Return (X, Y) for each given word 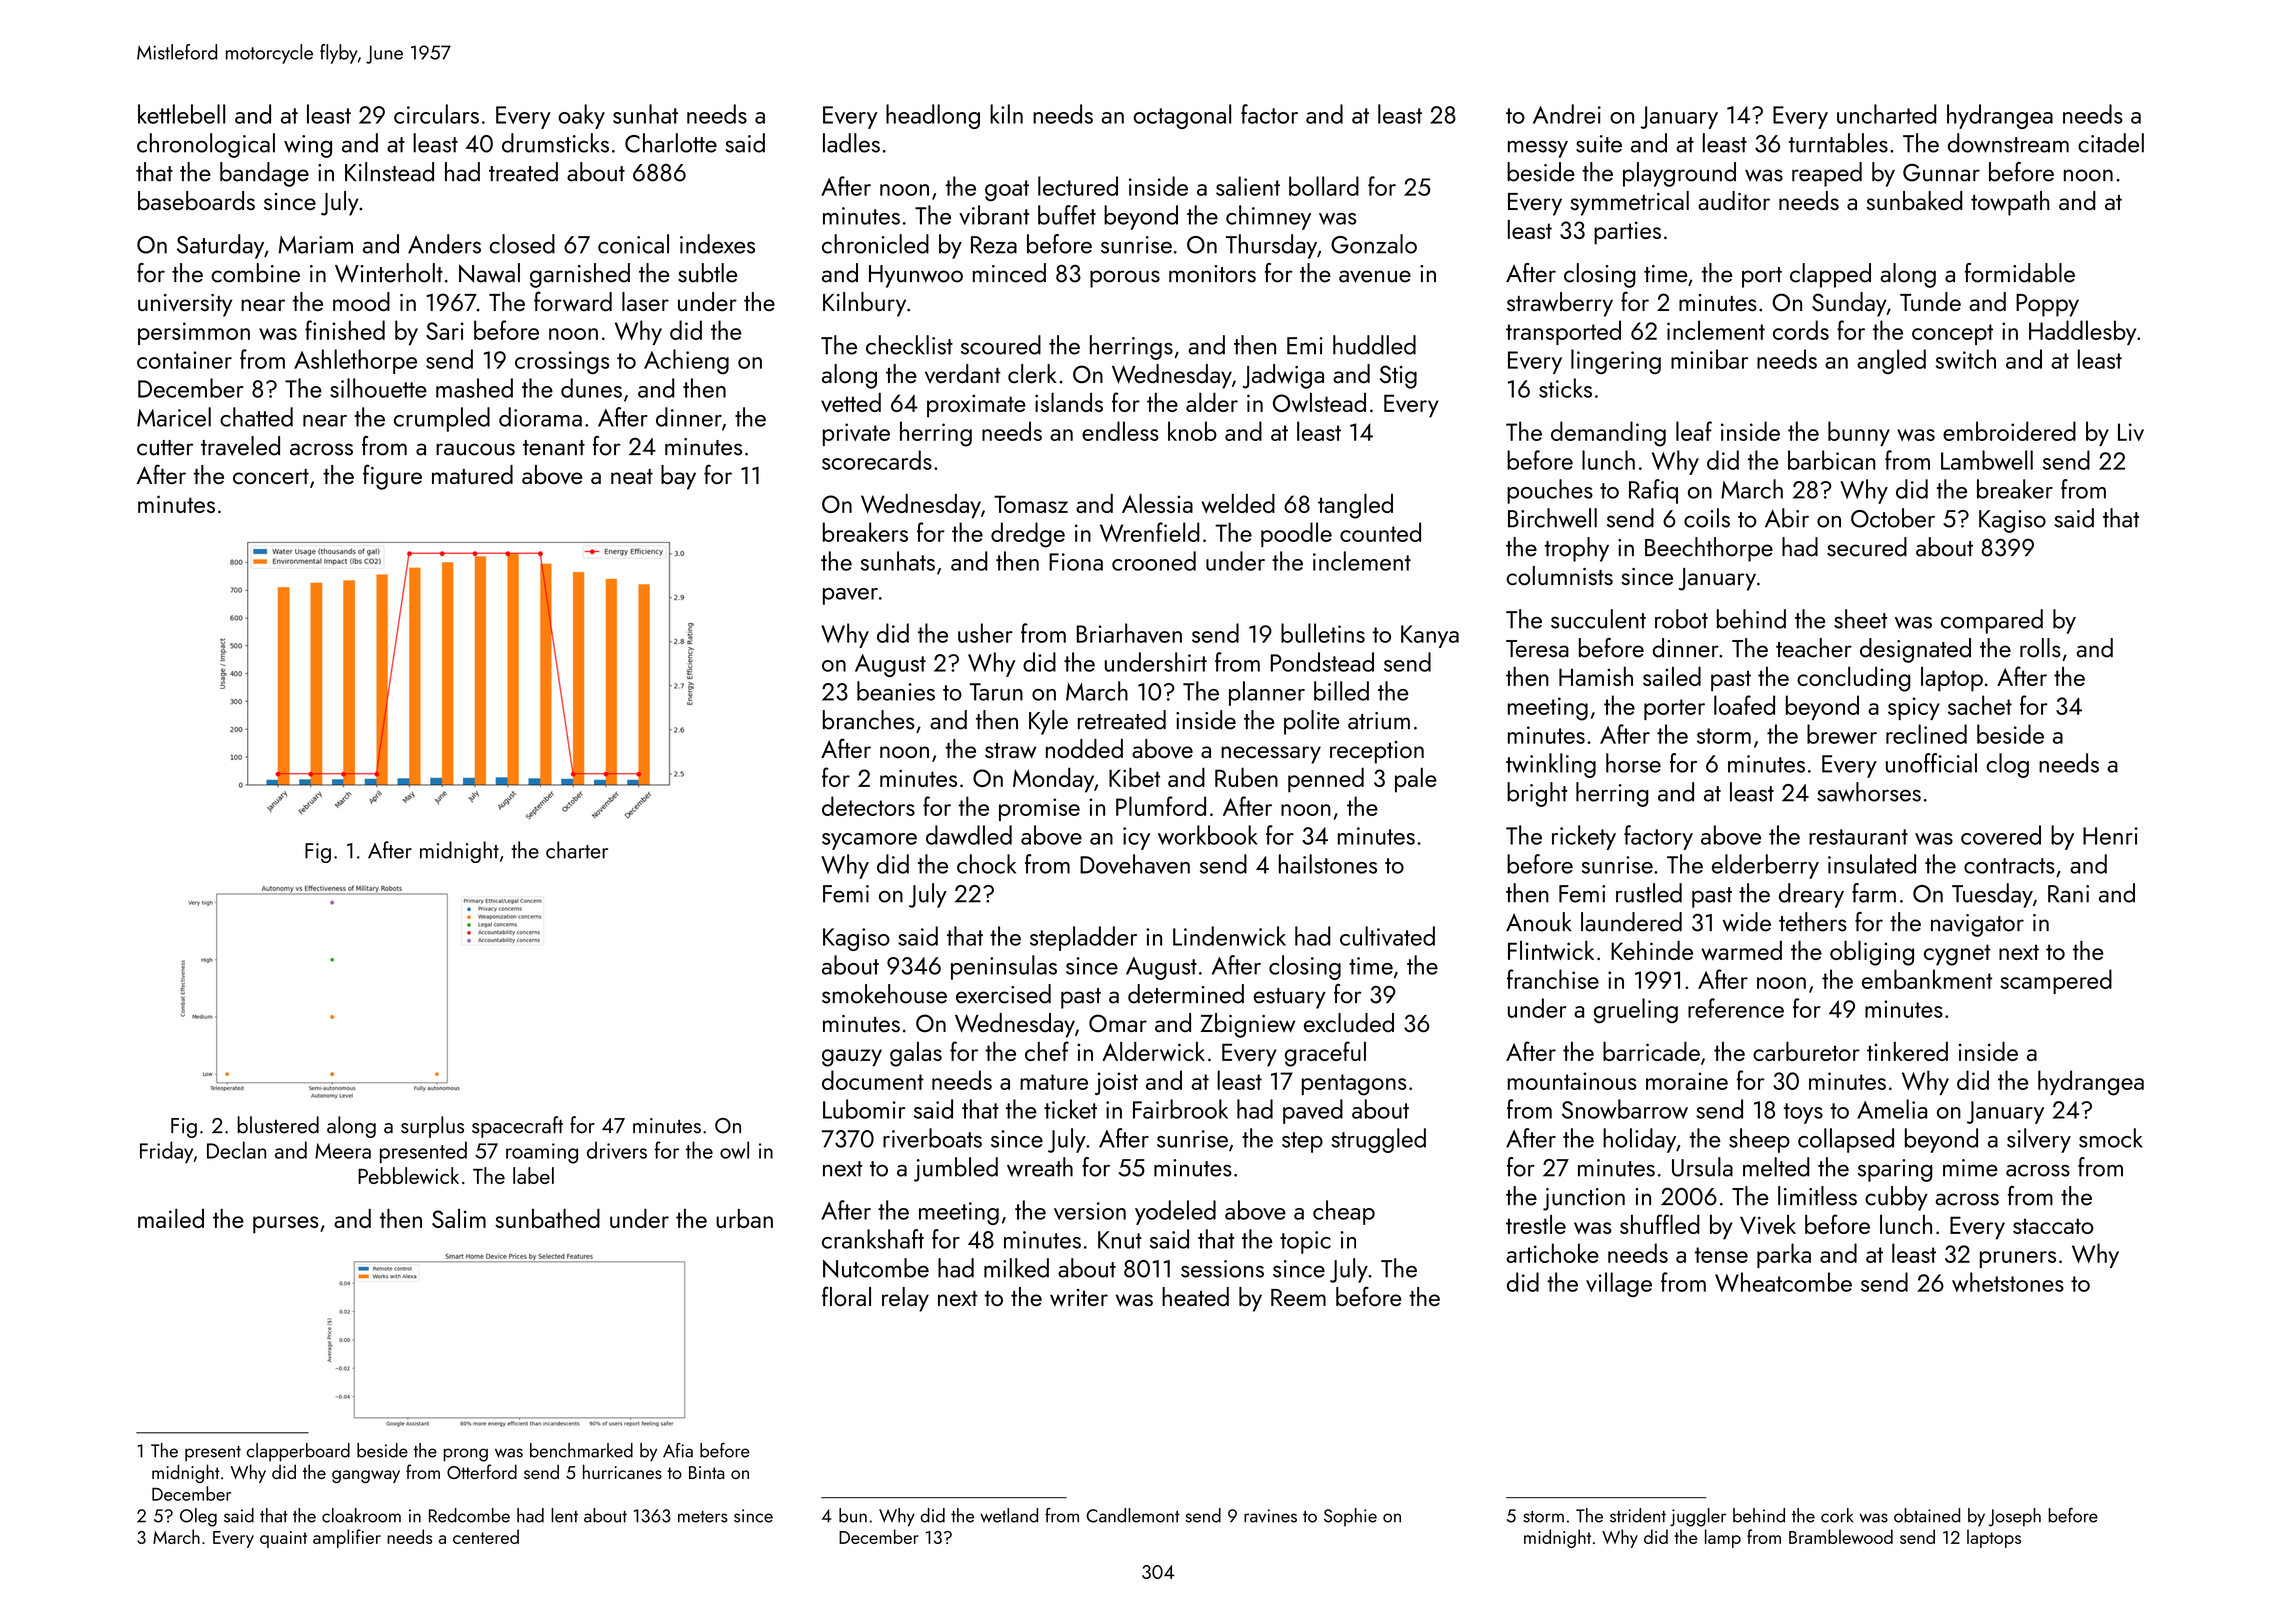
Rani (2068, 894)
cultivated (1387, 936)
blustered (278, 1125)
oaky (581, 116)
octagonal (1182, 116)
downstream (2008, 143)
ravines (1270, 1516)
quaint (283, 1539)
